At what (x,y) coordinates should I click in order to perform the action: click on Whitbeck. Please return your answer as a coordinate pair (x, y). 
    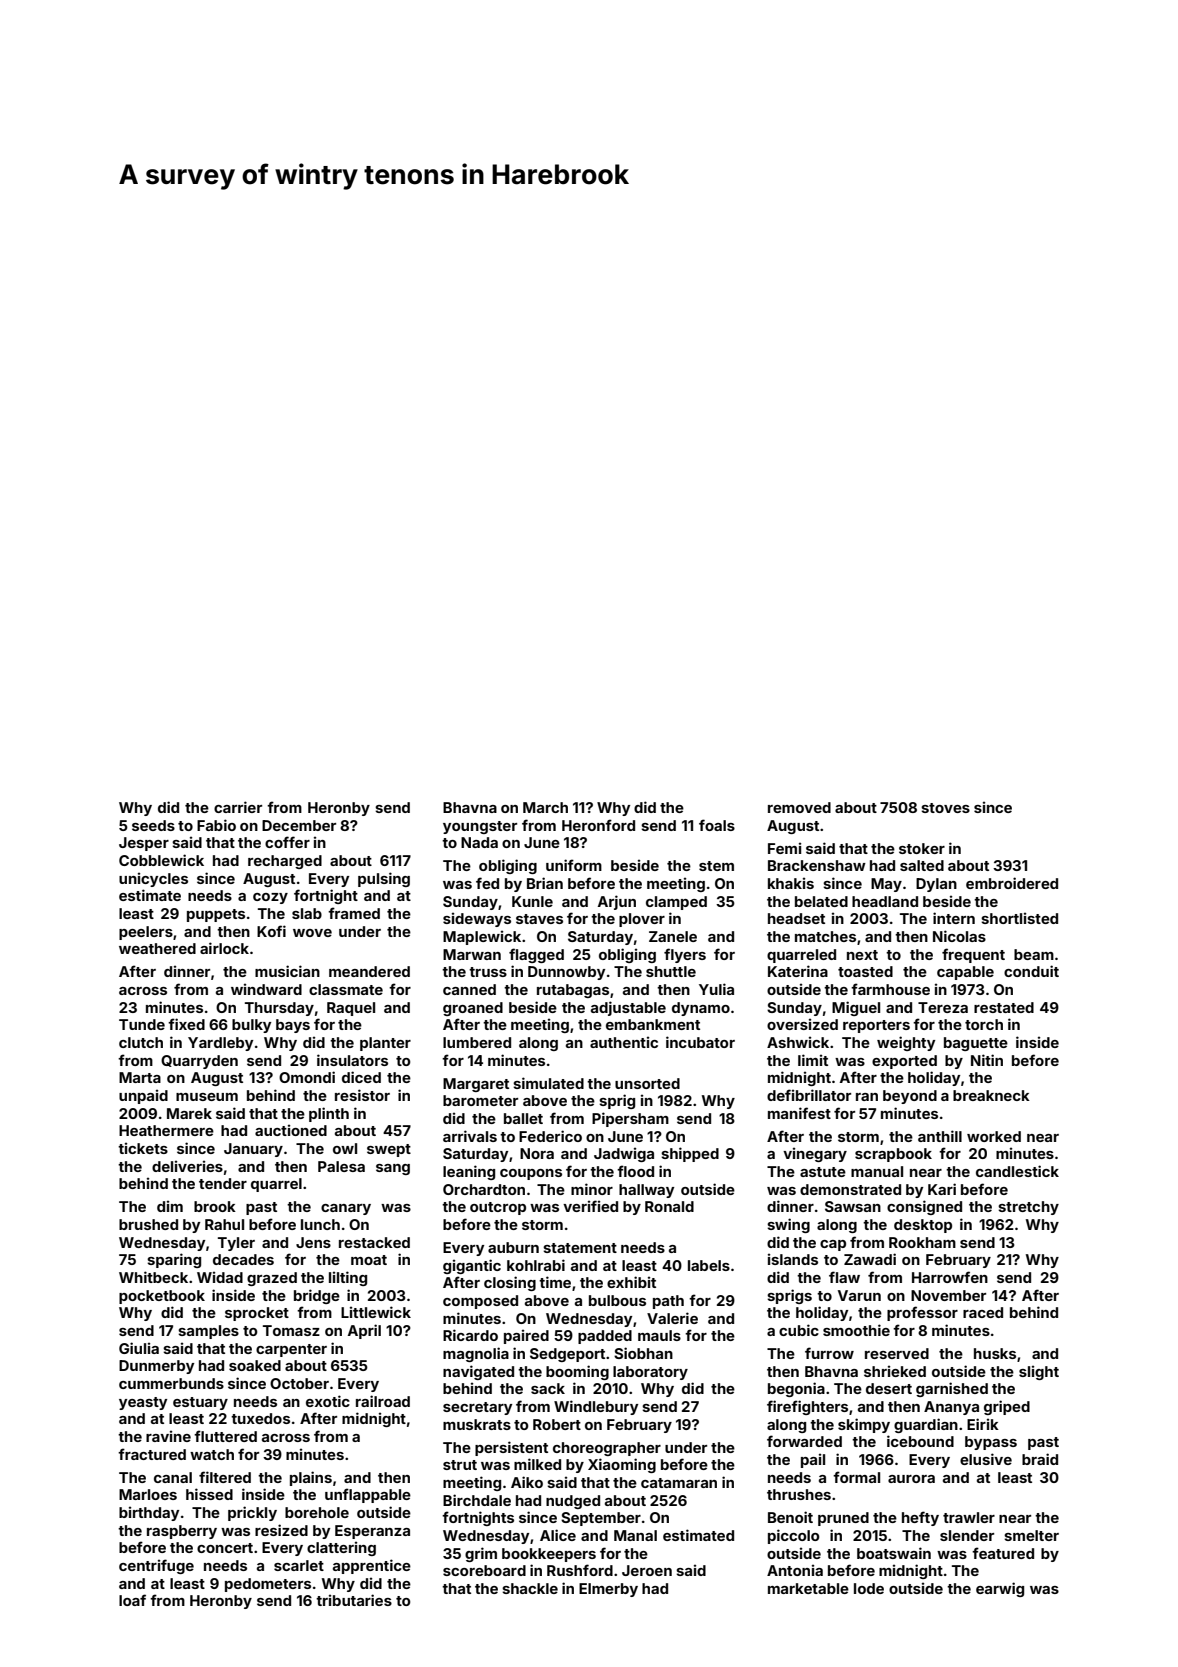
    Looking at the image, I should click on (153, 1277).
